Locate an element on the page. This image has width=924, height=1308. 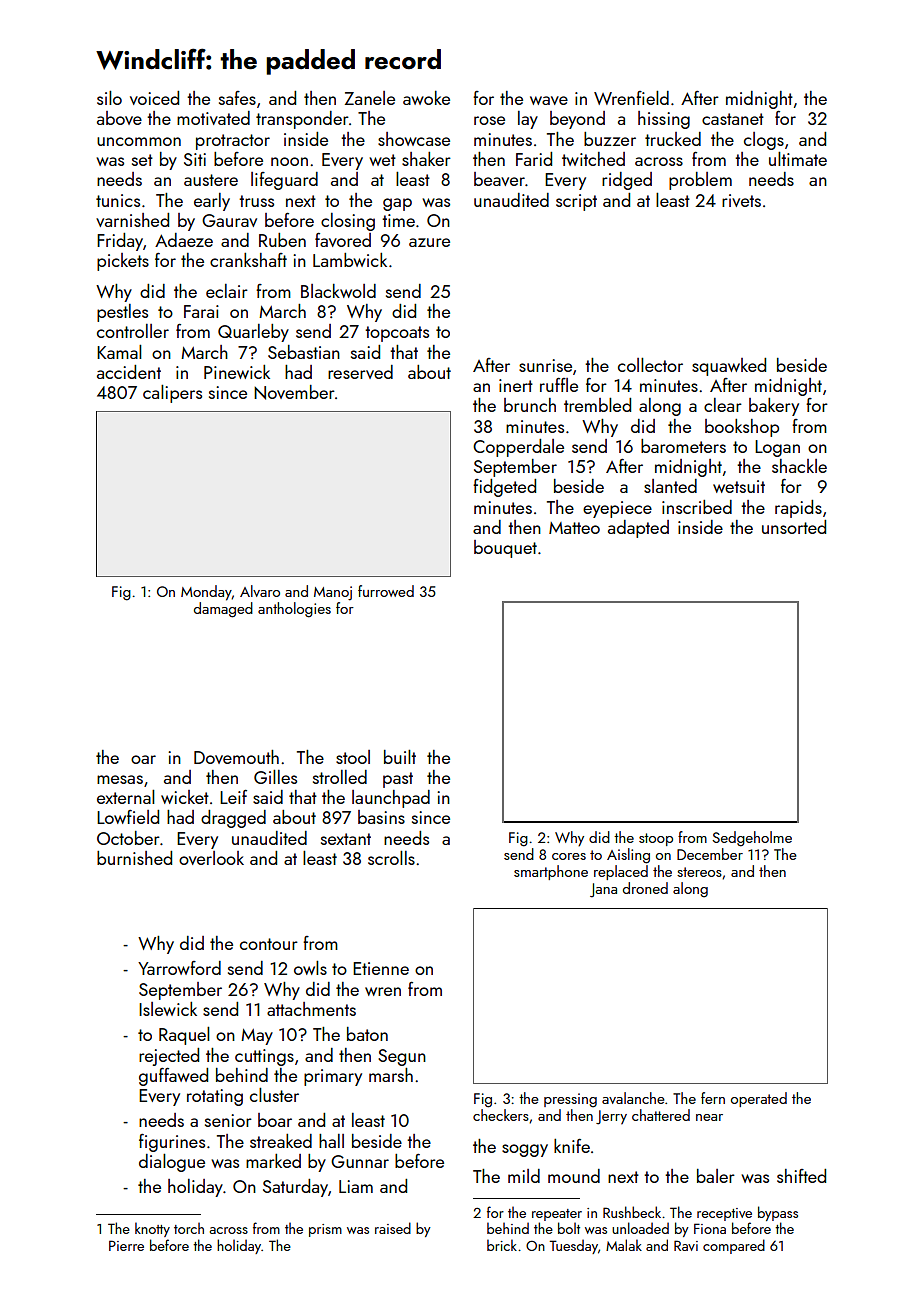
bakery is located at coordinates (774, 407).
